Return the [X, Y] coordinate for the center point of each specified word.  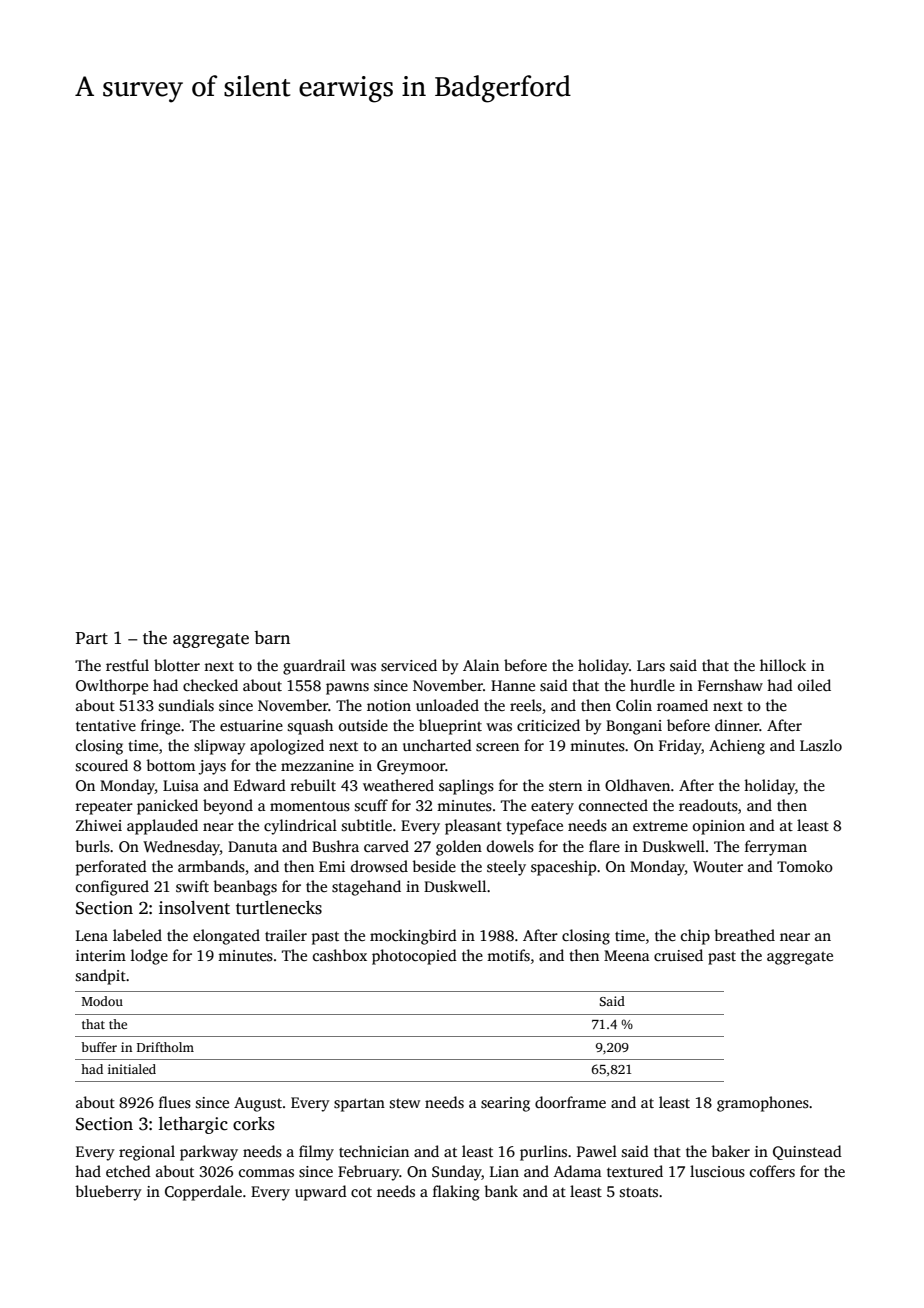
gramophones [763, 1104]
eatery [552, 808]
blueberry [108, 1193]
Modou [102, 1001]
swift [192, 886]
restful [127, 665]
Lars [651, 666]
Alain [481, 665]
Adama [578, 1171]
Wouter [718, 866]
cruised [678, 955]
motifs [508, 955]
